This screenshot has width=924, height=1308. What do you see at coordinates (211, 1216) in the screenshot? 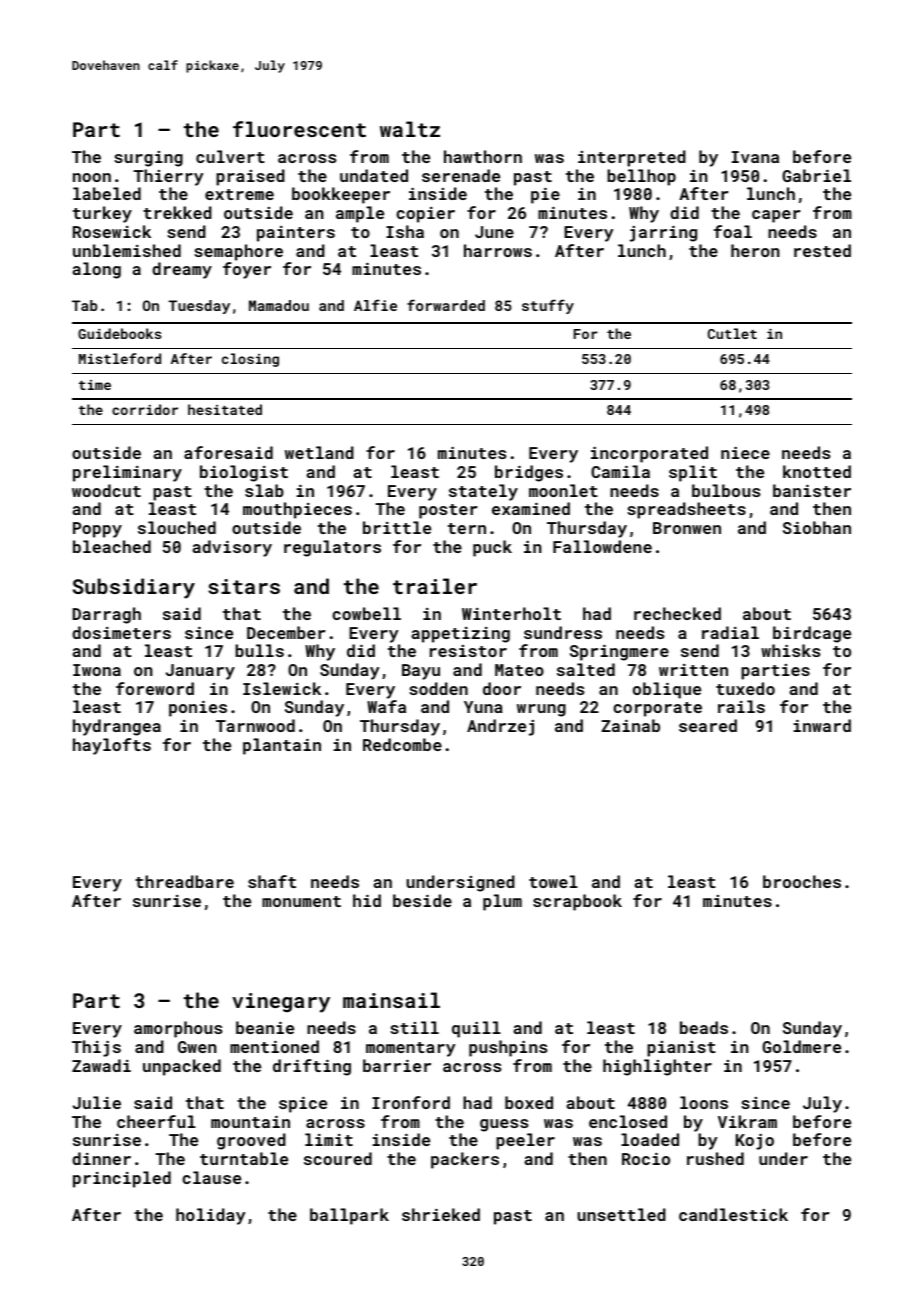
I see `holiday` at bounding box center [211, 1216].
